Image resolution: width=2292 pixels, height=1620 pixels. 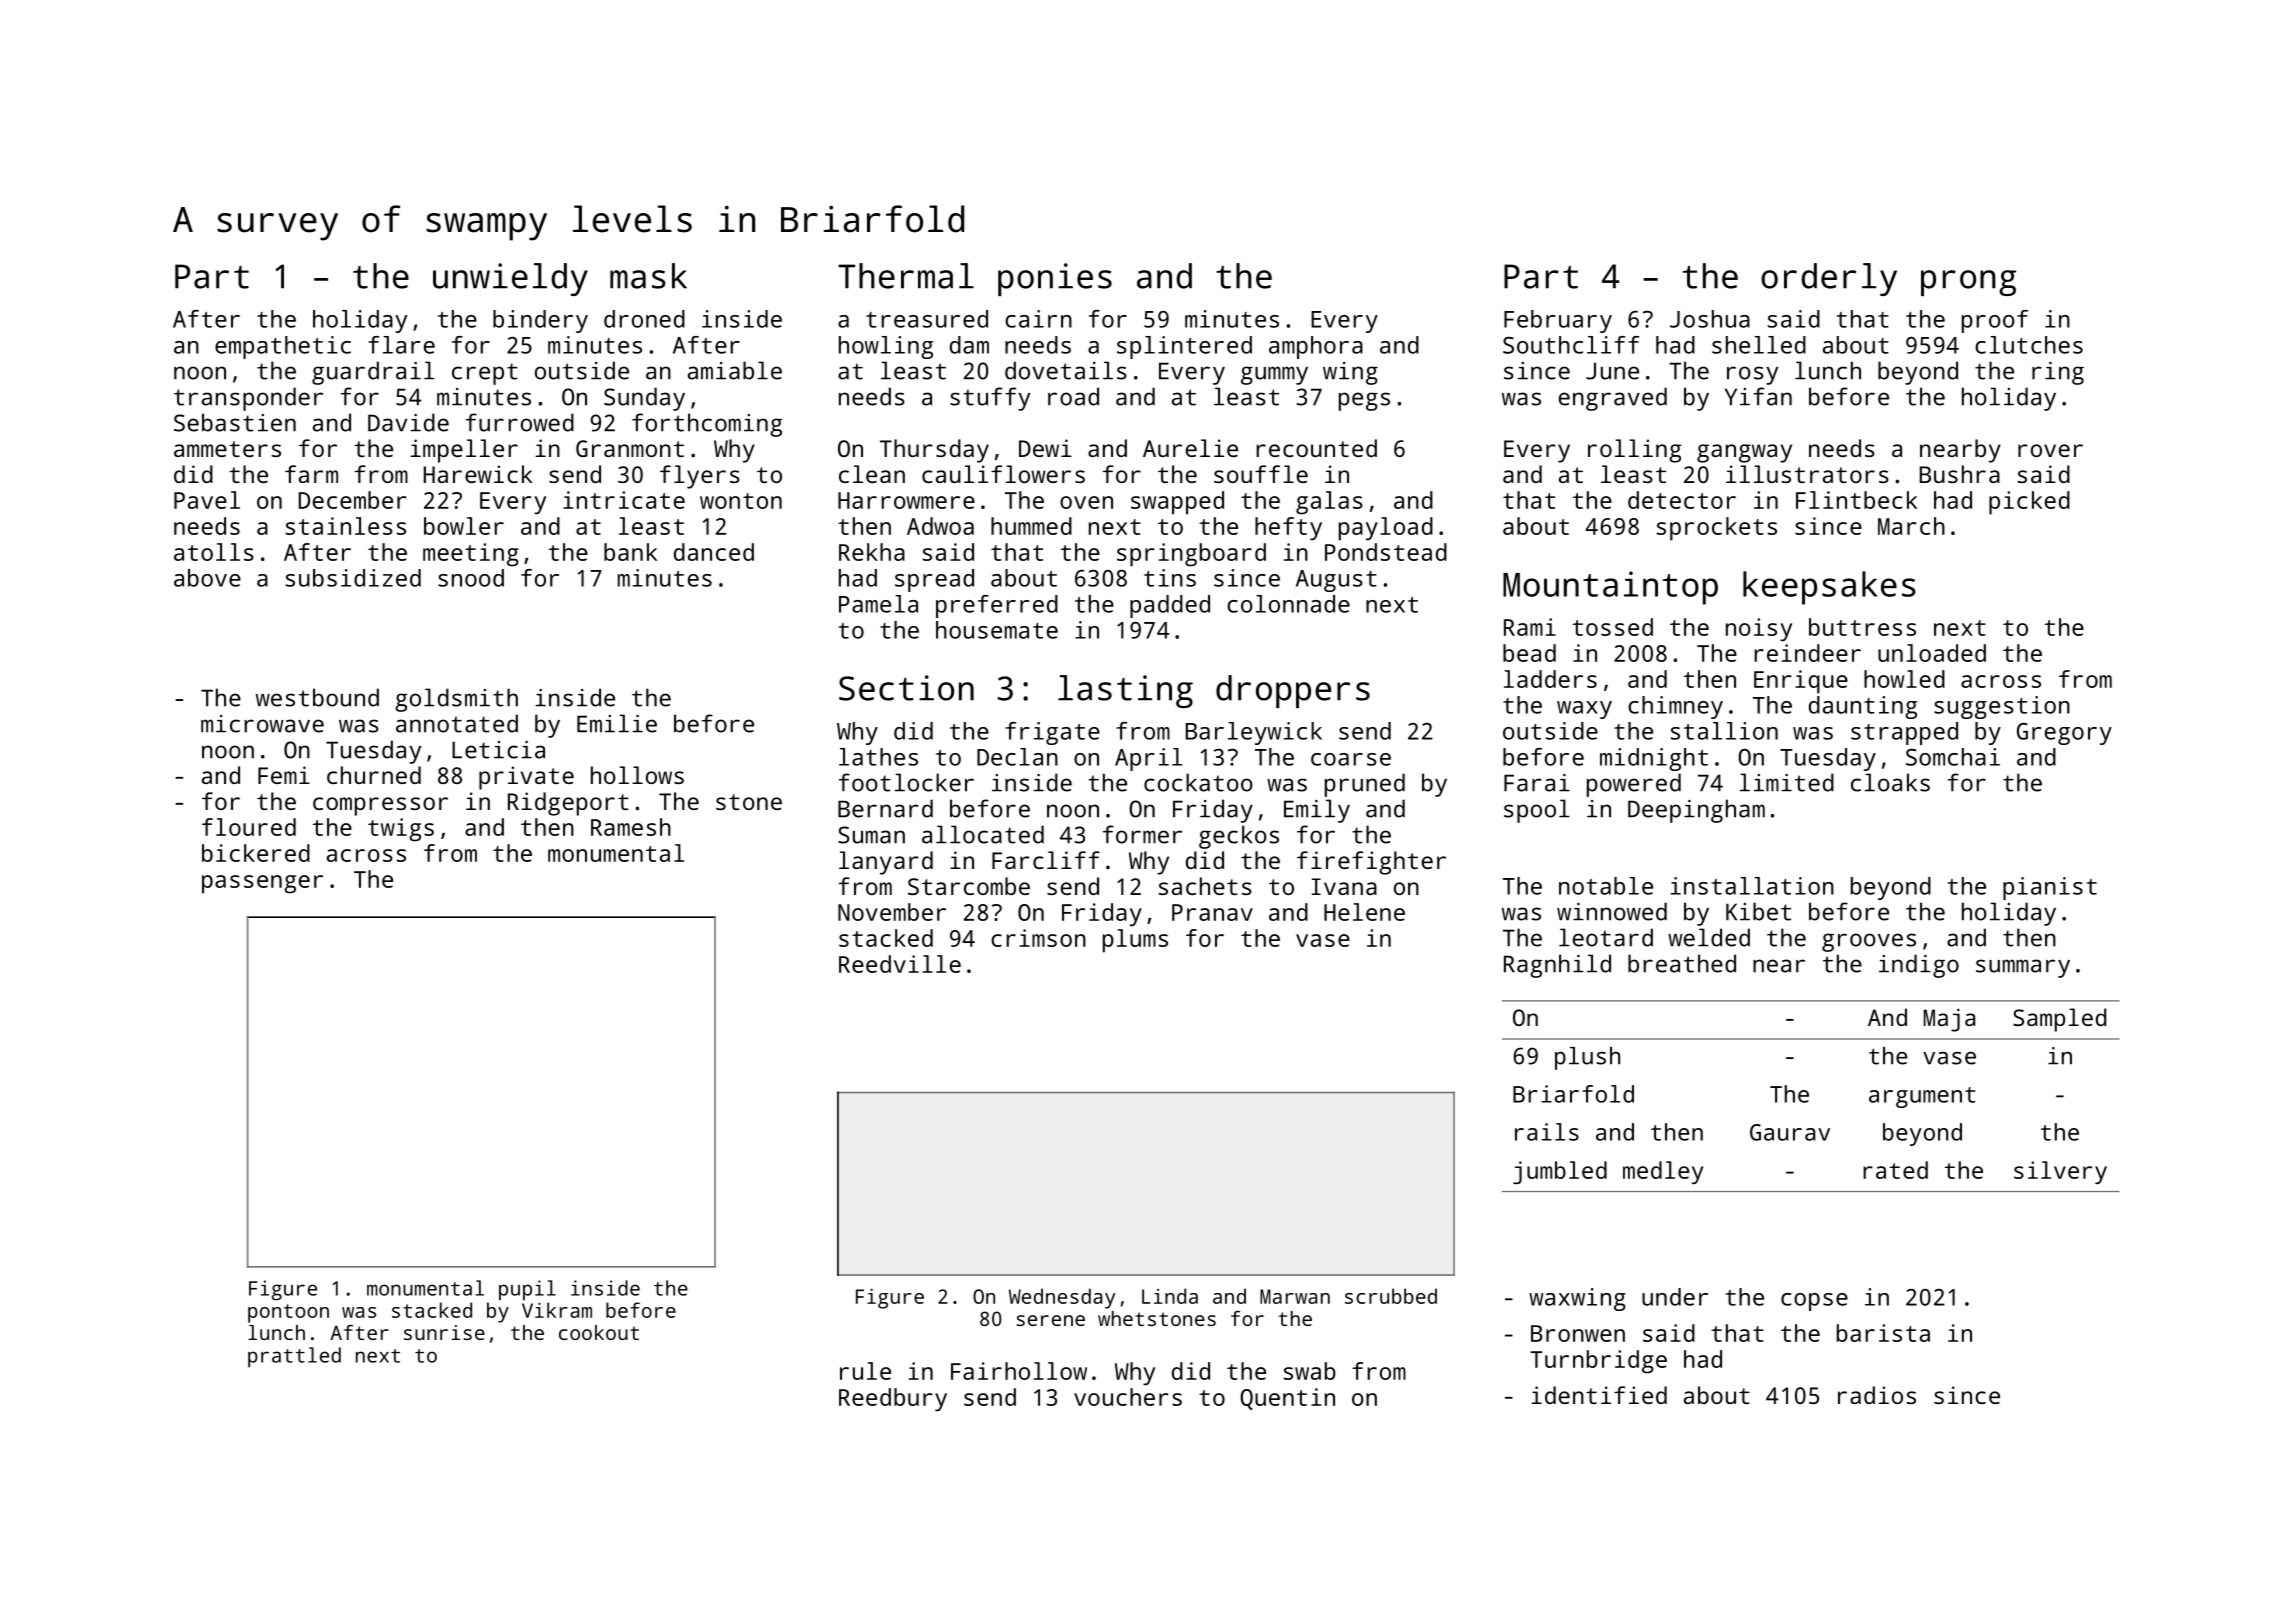 I want to click on vouchers, so click(x=1128, y=1397).
